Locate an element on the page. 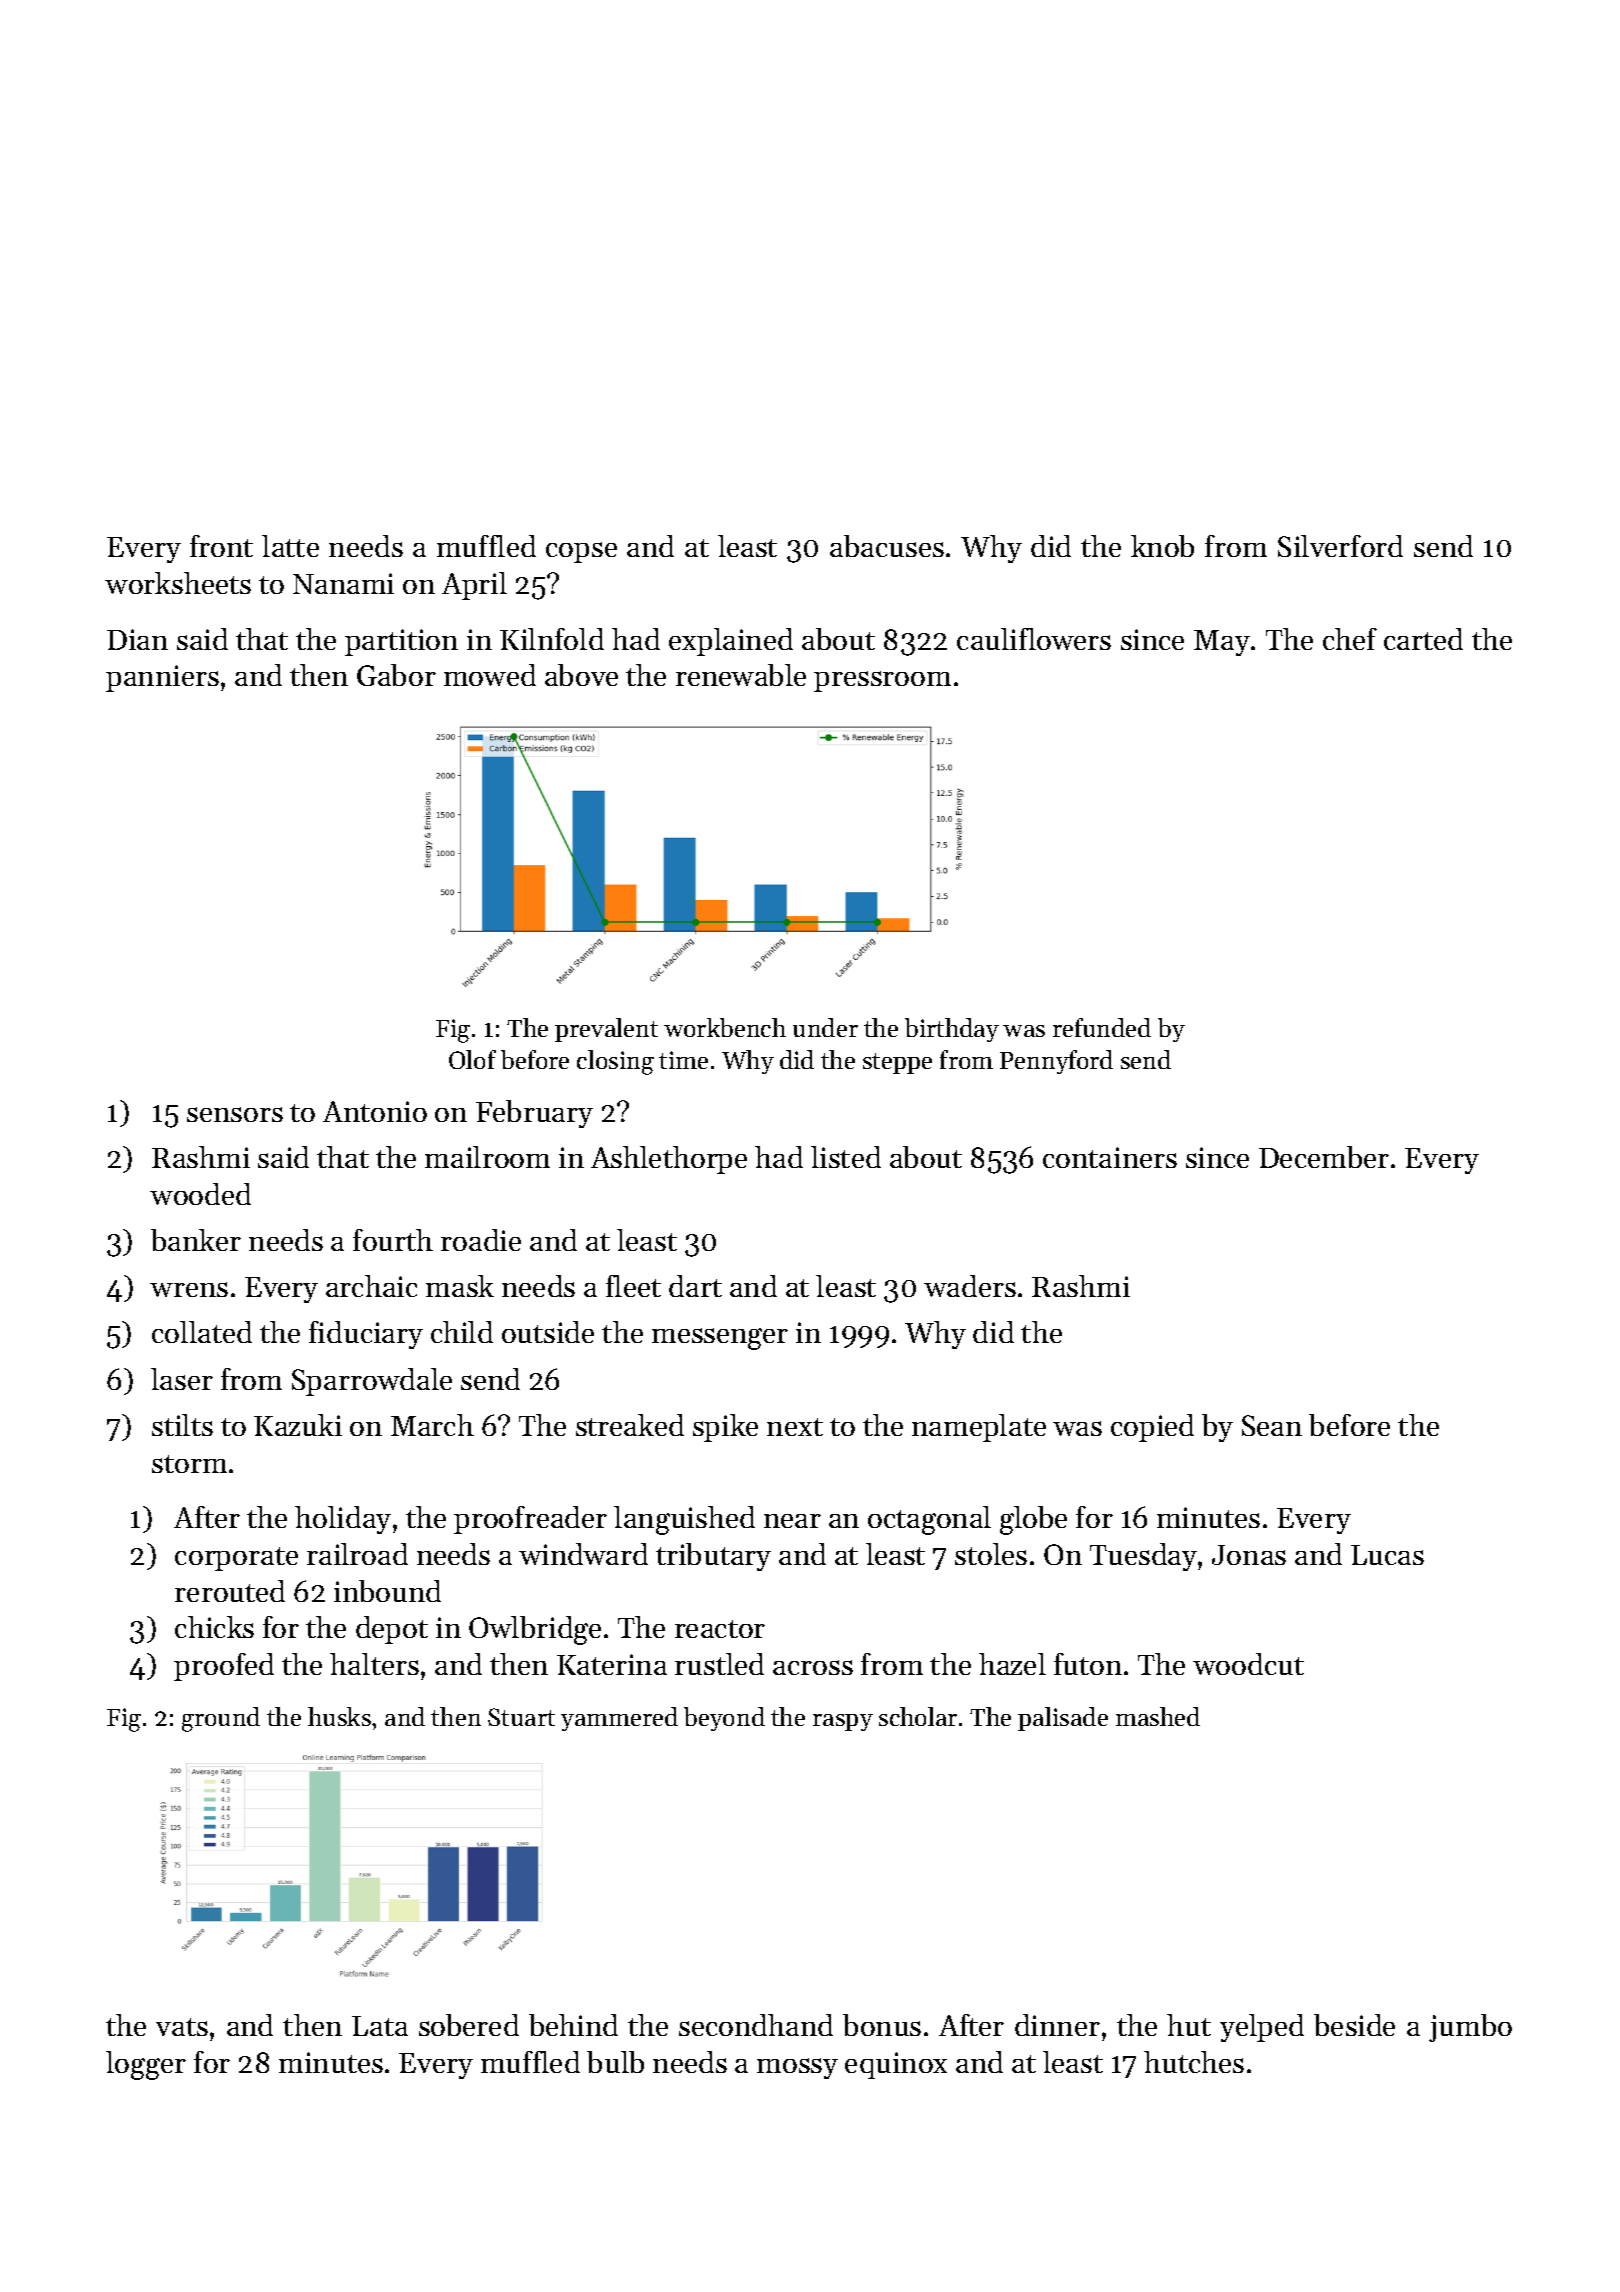  woodcut is located at coordinates (1248, 1664).
